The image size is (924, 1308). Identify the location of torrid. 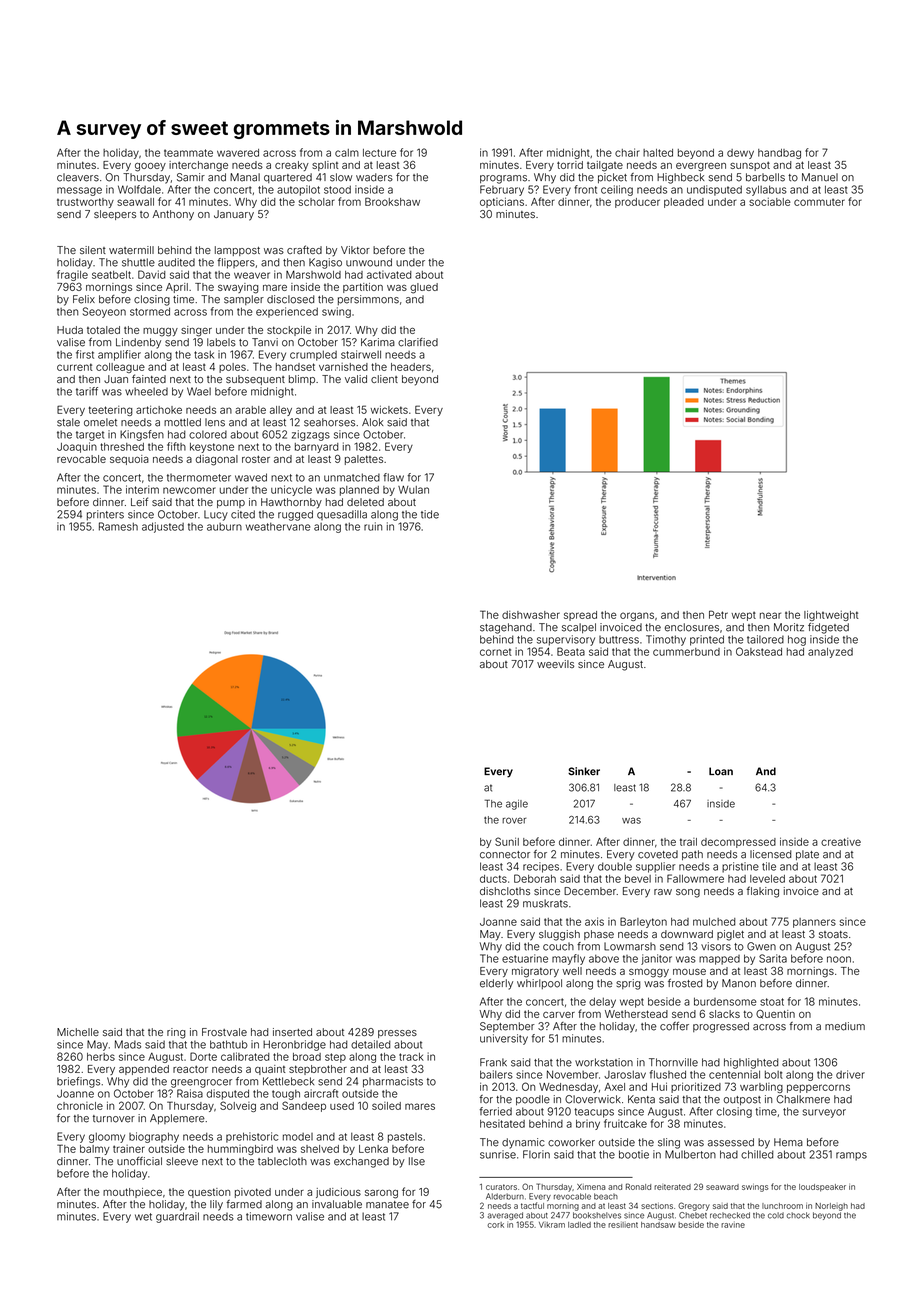
(570, 165).
